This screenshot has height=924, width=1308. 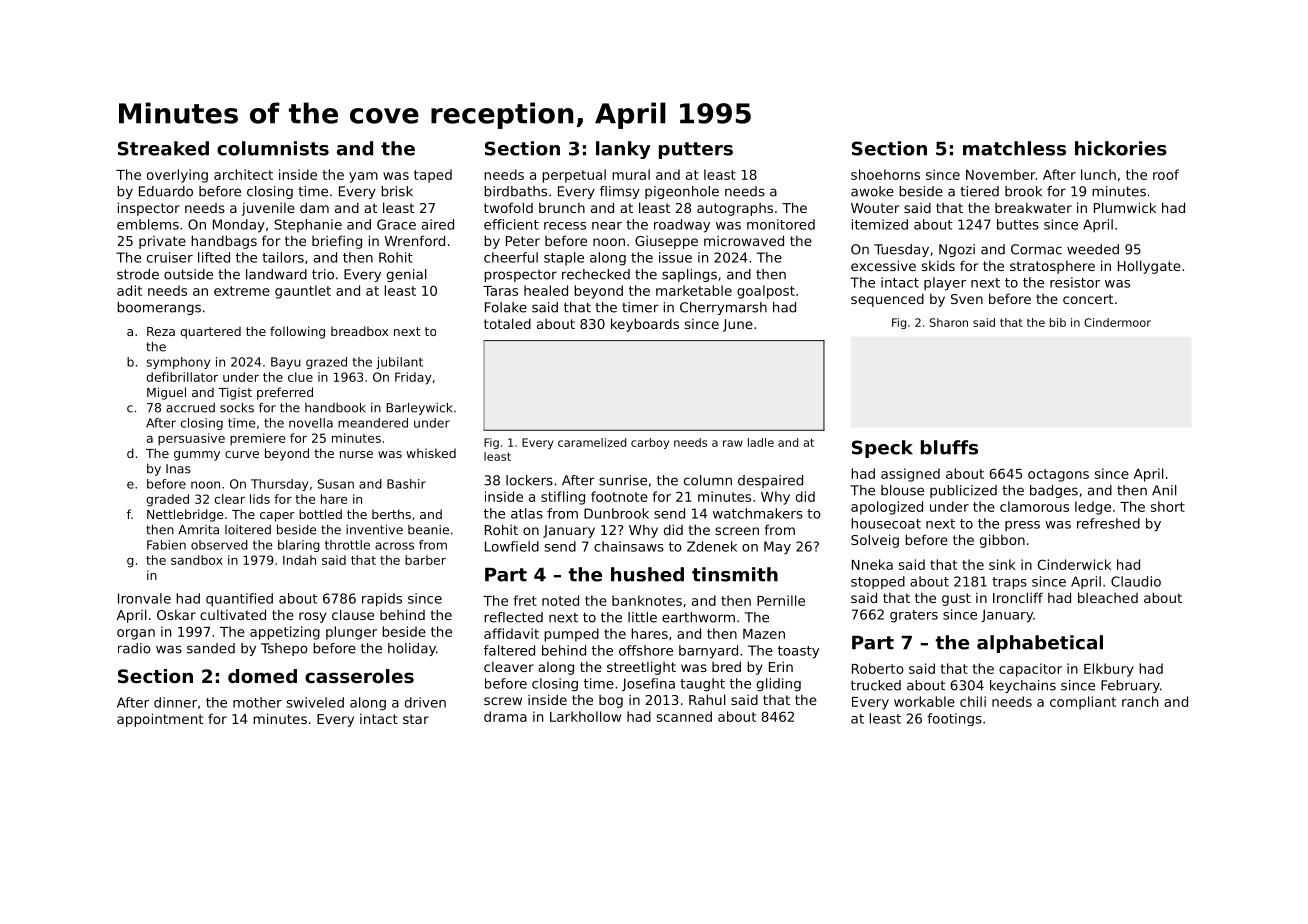 What do you see at coordinates (766, 292) in the screenshot?
I see `goalpost` at bounding box center [766, 292].
